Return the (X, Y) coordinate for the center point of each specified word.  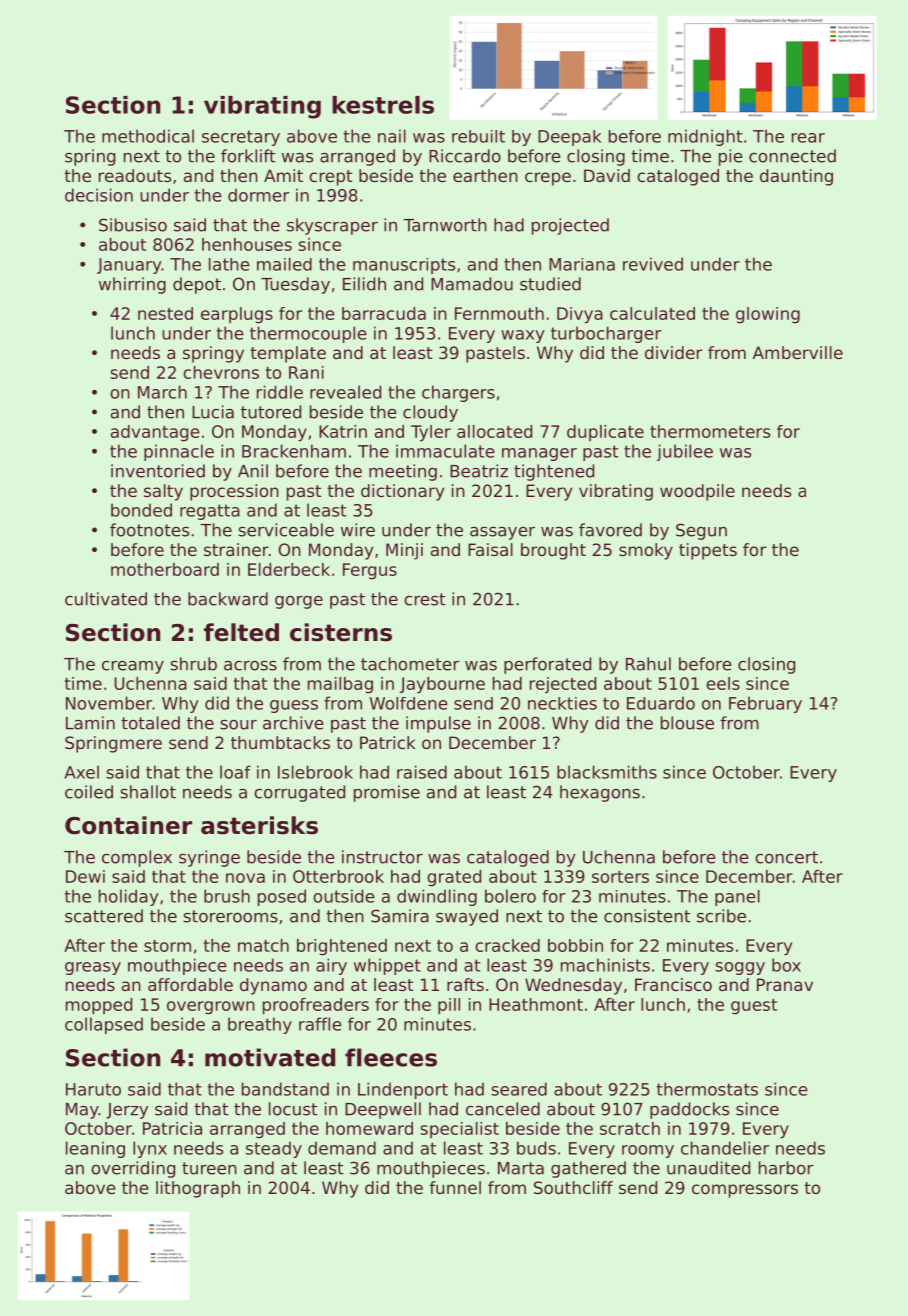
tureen (209, 1168)
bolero (510, 896)
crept (330, 178)
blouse (687, 723)
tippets (708, 551)
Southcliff (573, 1187)
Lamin (90, 723)
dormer (258, 195)
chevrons (221, 372)
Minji (404, 551)
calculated (652, 313)
